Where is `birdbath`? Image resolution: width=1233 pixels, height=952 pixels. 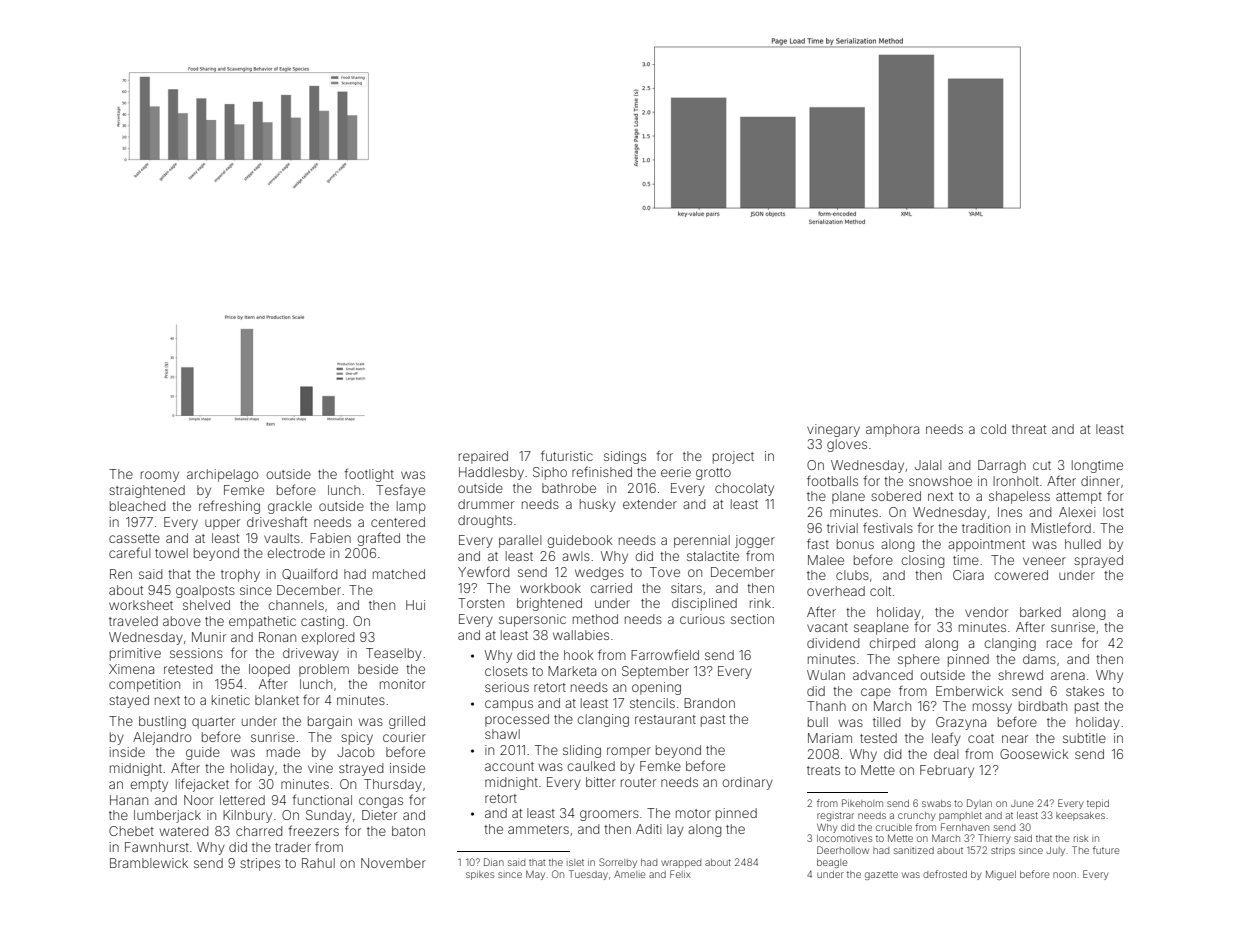 birdbath is located at coordinates (1043, 706).
